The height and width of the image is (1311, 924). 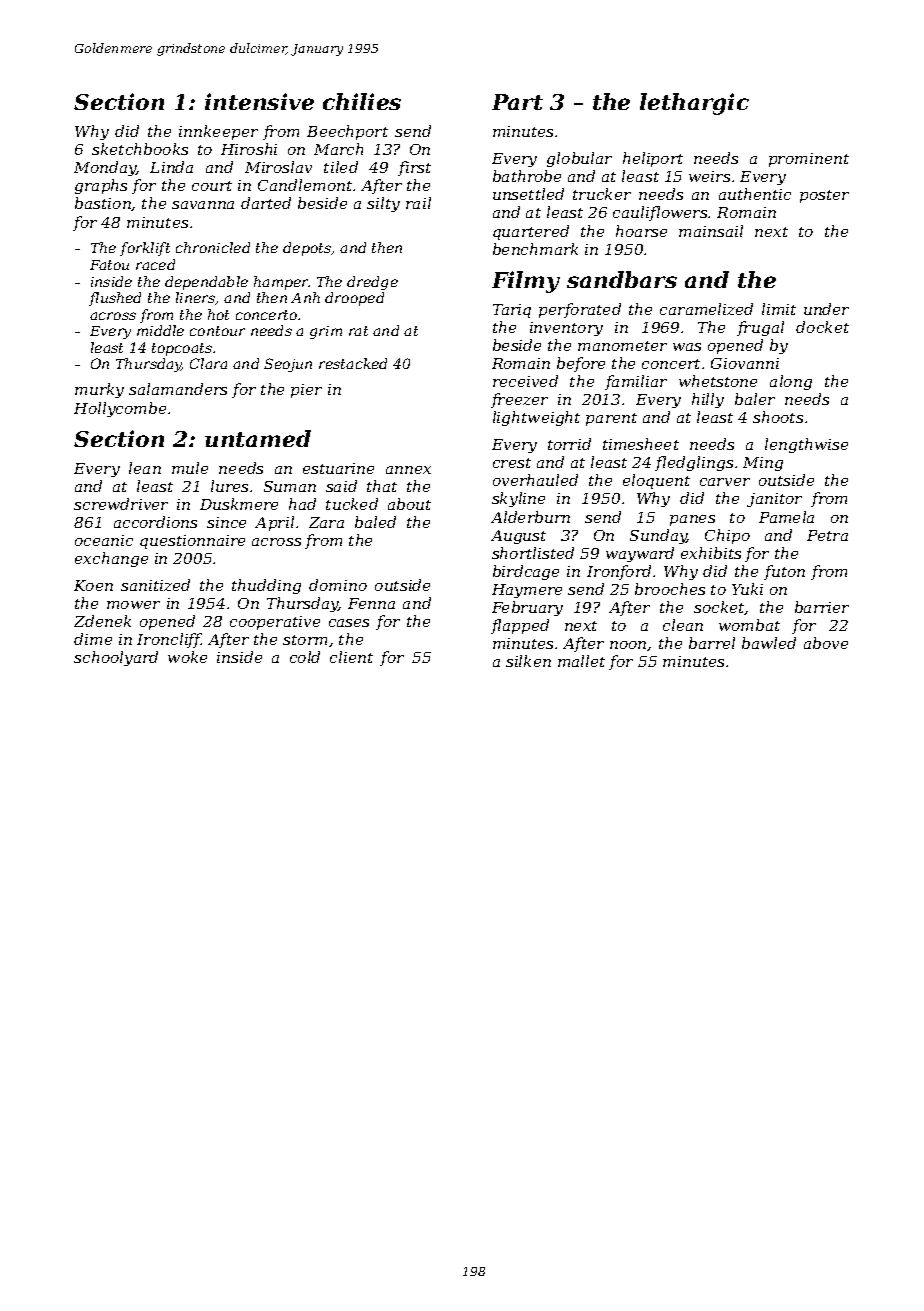 I want to click on flushed, so click(x=115, y=299).
